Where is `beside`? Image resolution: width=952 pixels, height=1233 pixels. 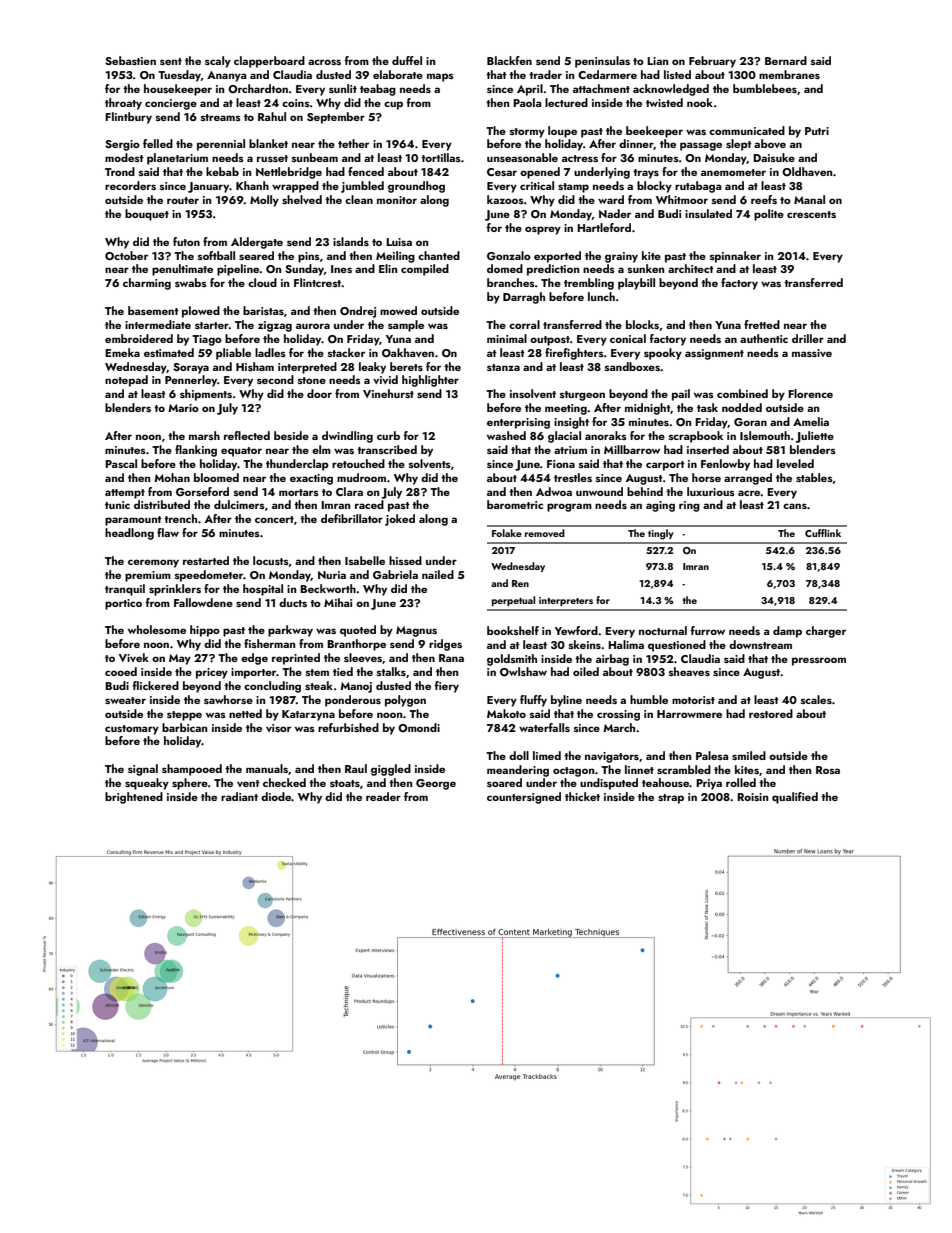
beside is located at coordinates (291, 435).
